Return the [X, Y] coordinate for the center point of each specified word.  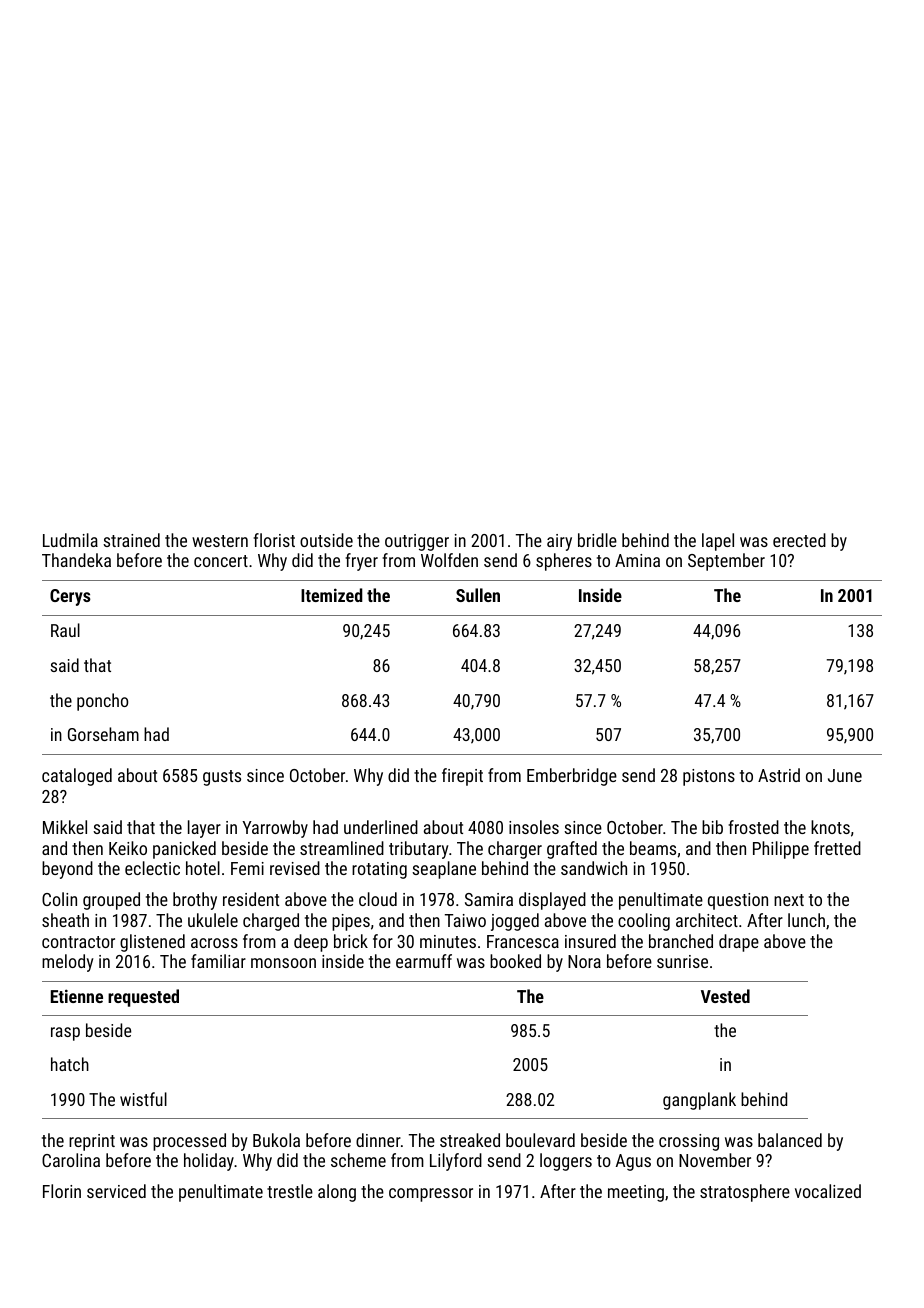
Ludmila [70, 540]
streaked [470, 1140]
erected [799, 540]
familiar [218, 961]
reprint [92, 1142]
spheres [564, 562]
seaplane [444, 870]
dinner [378, 1140]
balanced [790, 1140]
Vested [725, 996]
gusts [222, 778]
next [789, 900]
